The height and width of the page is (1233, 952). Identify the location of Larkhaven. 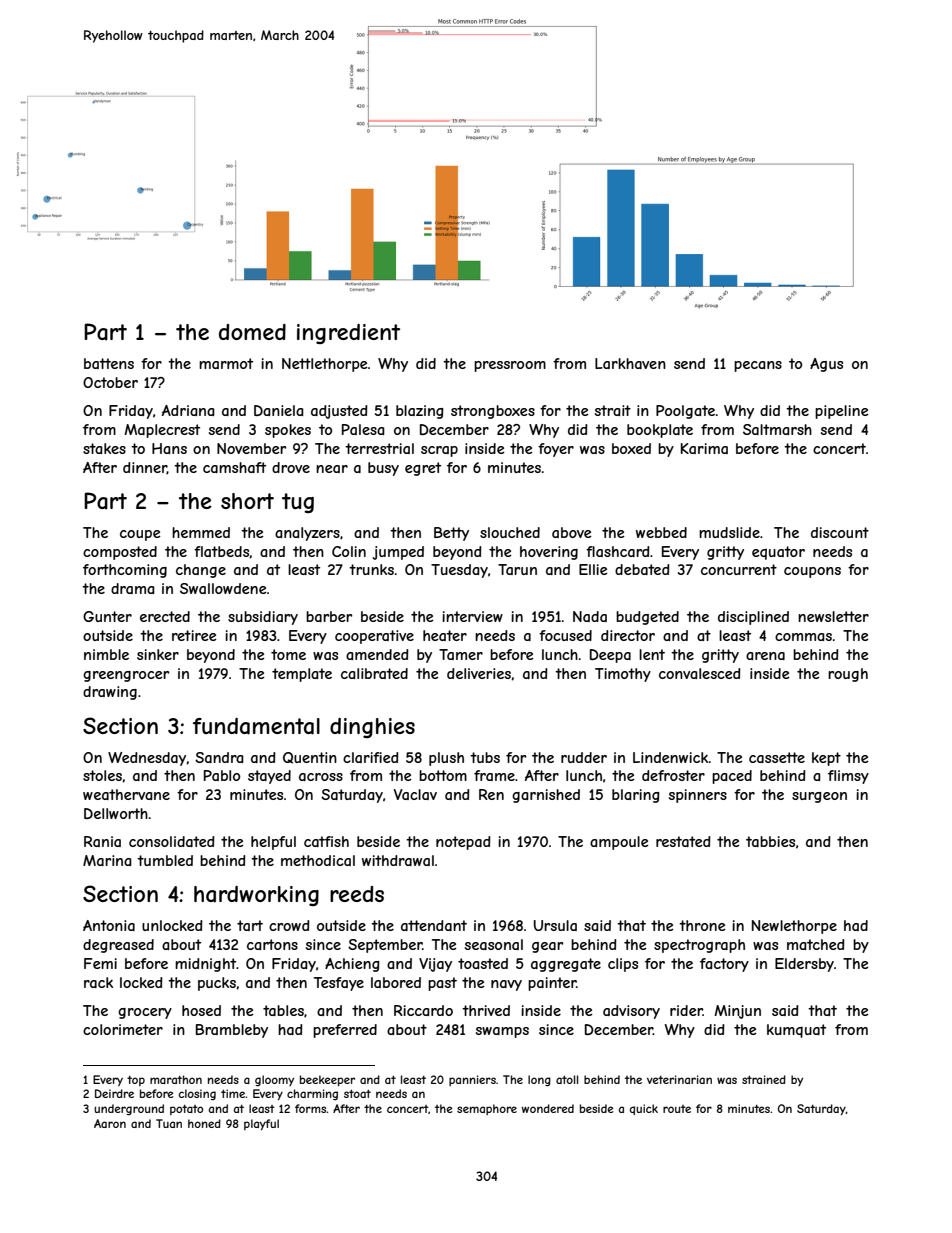
(630, 363).
